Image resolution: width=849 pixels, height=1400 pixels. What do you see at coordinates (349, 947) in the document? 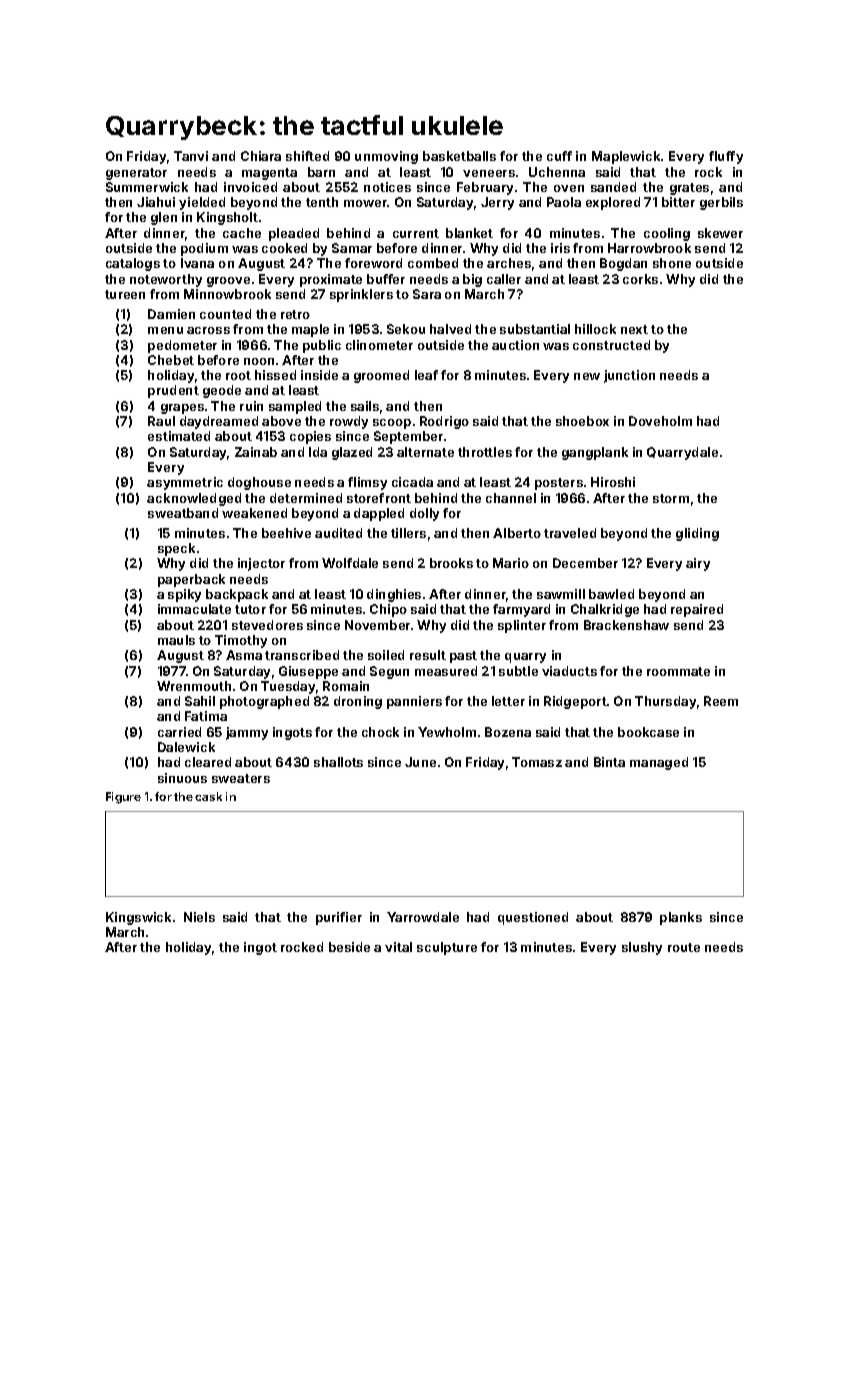
I see `beside` at bounding box center [349, 947].
